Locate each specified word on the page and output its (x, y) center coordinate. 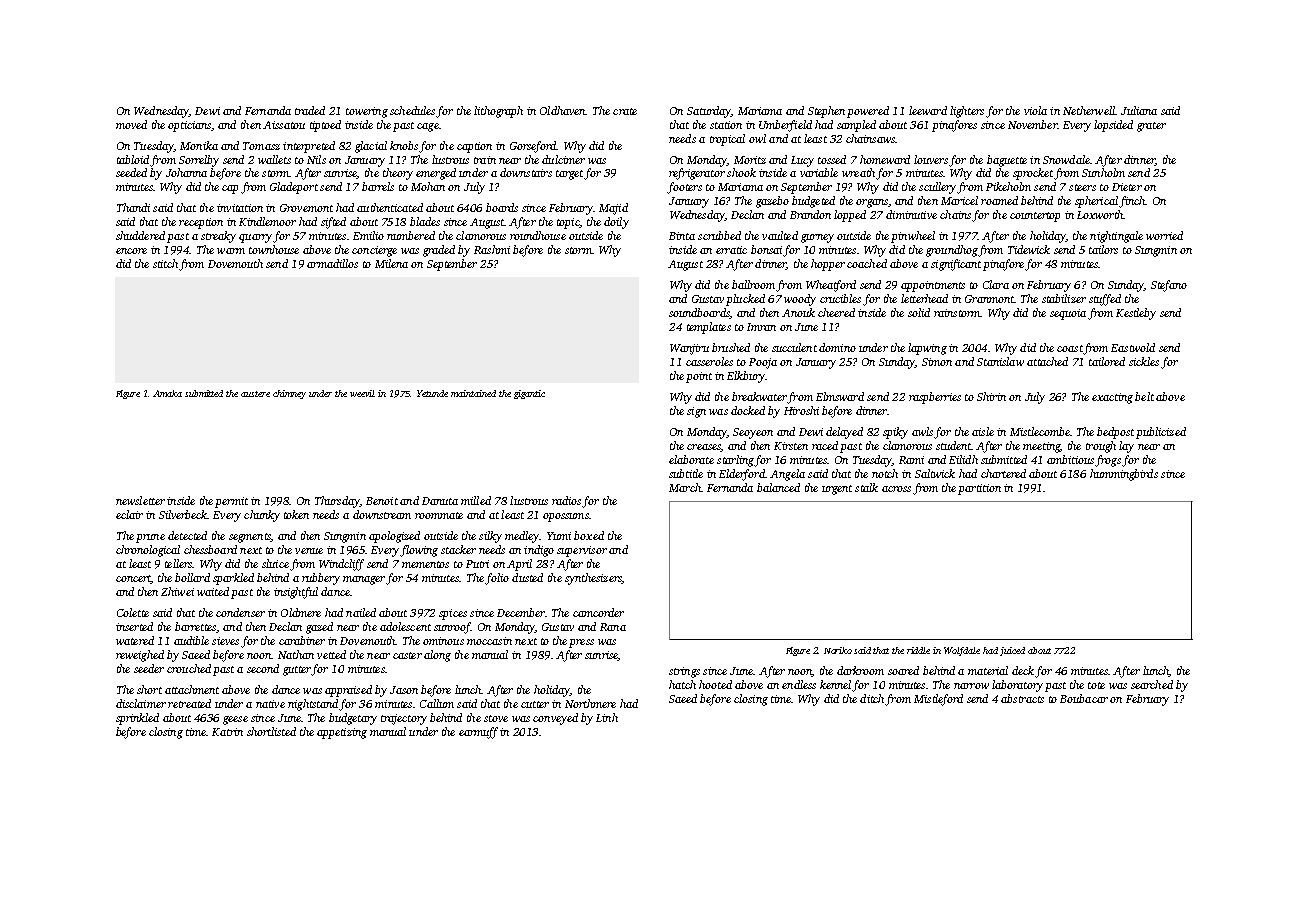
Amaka (167, 393)
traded (310, 110)
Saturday (709, 112)
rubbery (321, 579)
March (685, 487)
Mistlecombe (1040, 431)
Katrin (227, 732)
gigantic (529, 394)
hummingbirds (1124, 475)
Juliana (1139, 110)
